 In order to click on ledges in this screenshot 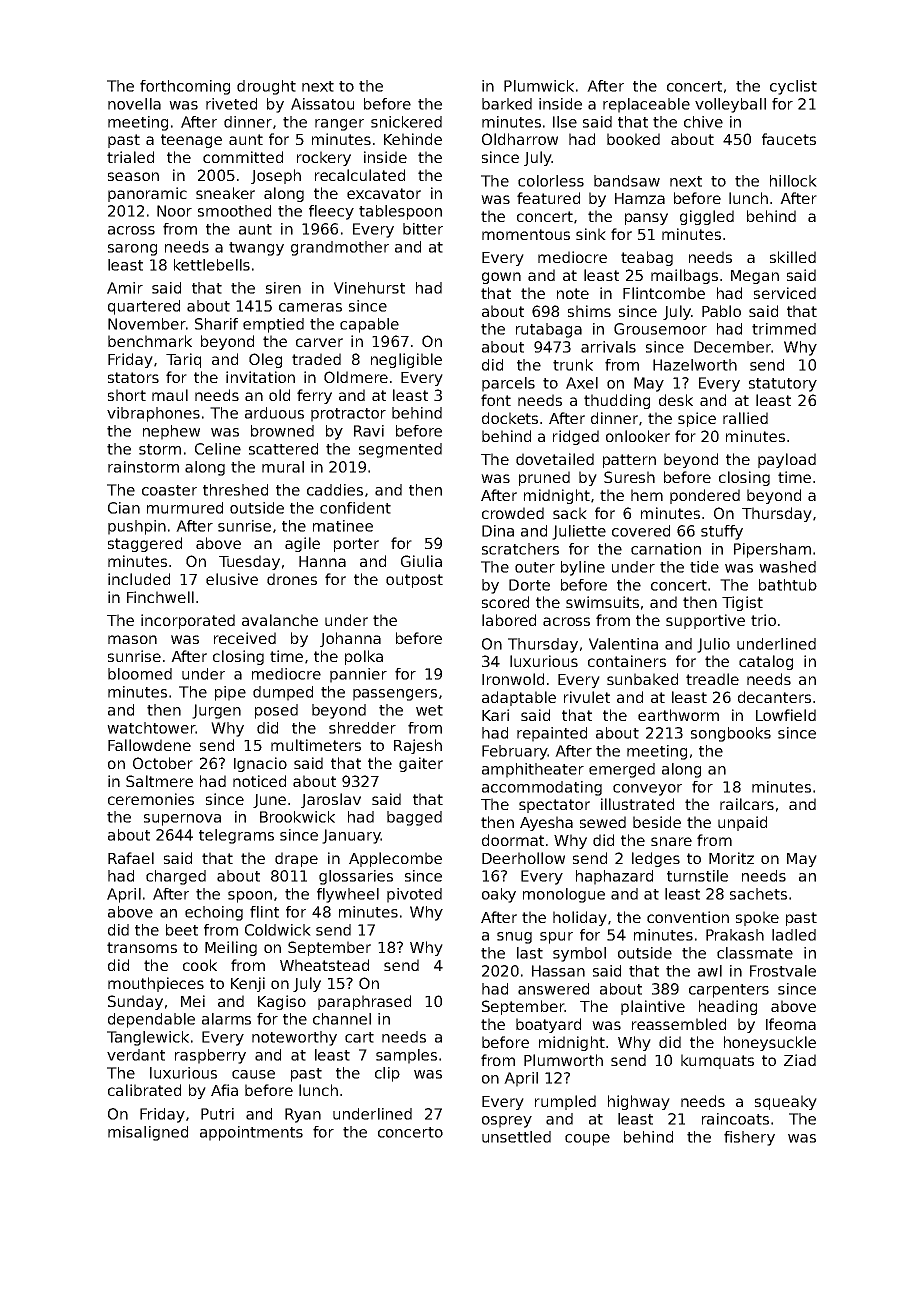, I will do `click(656, 859)`.
